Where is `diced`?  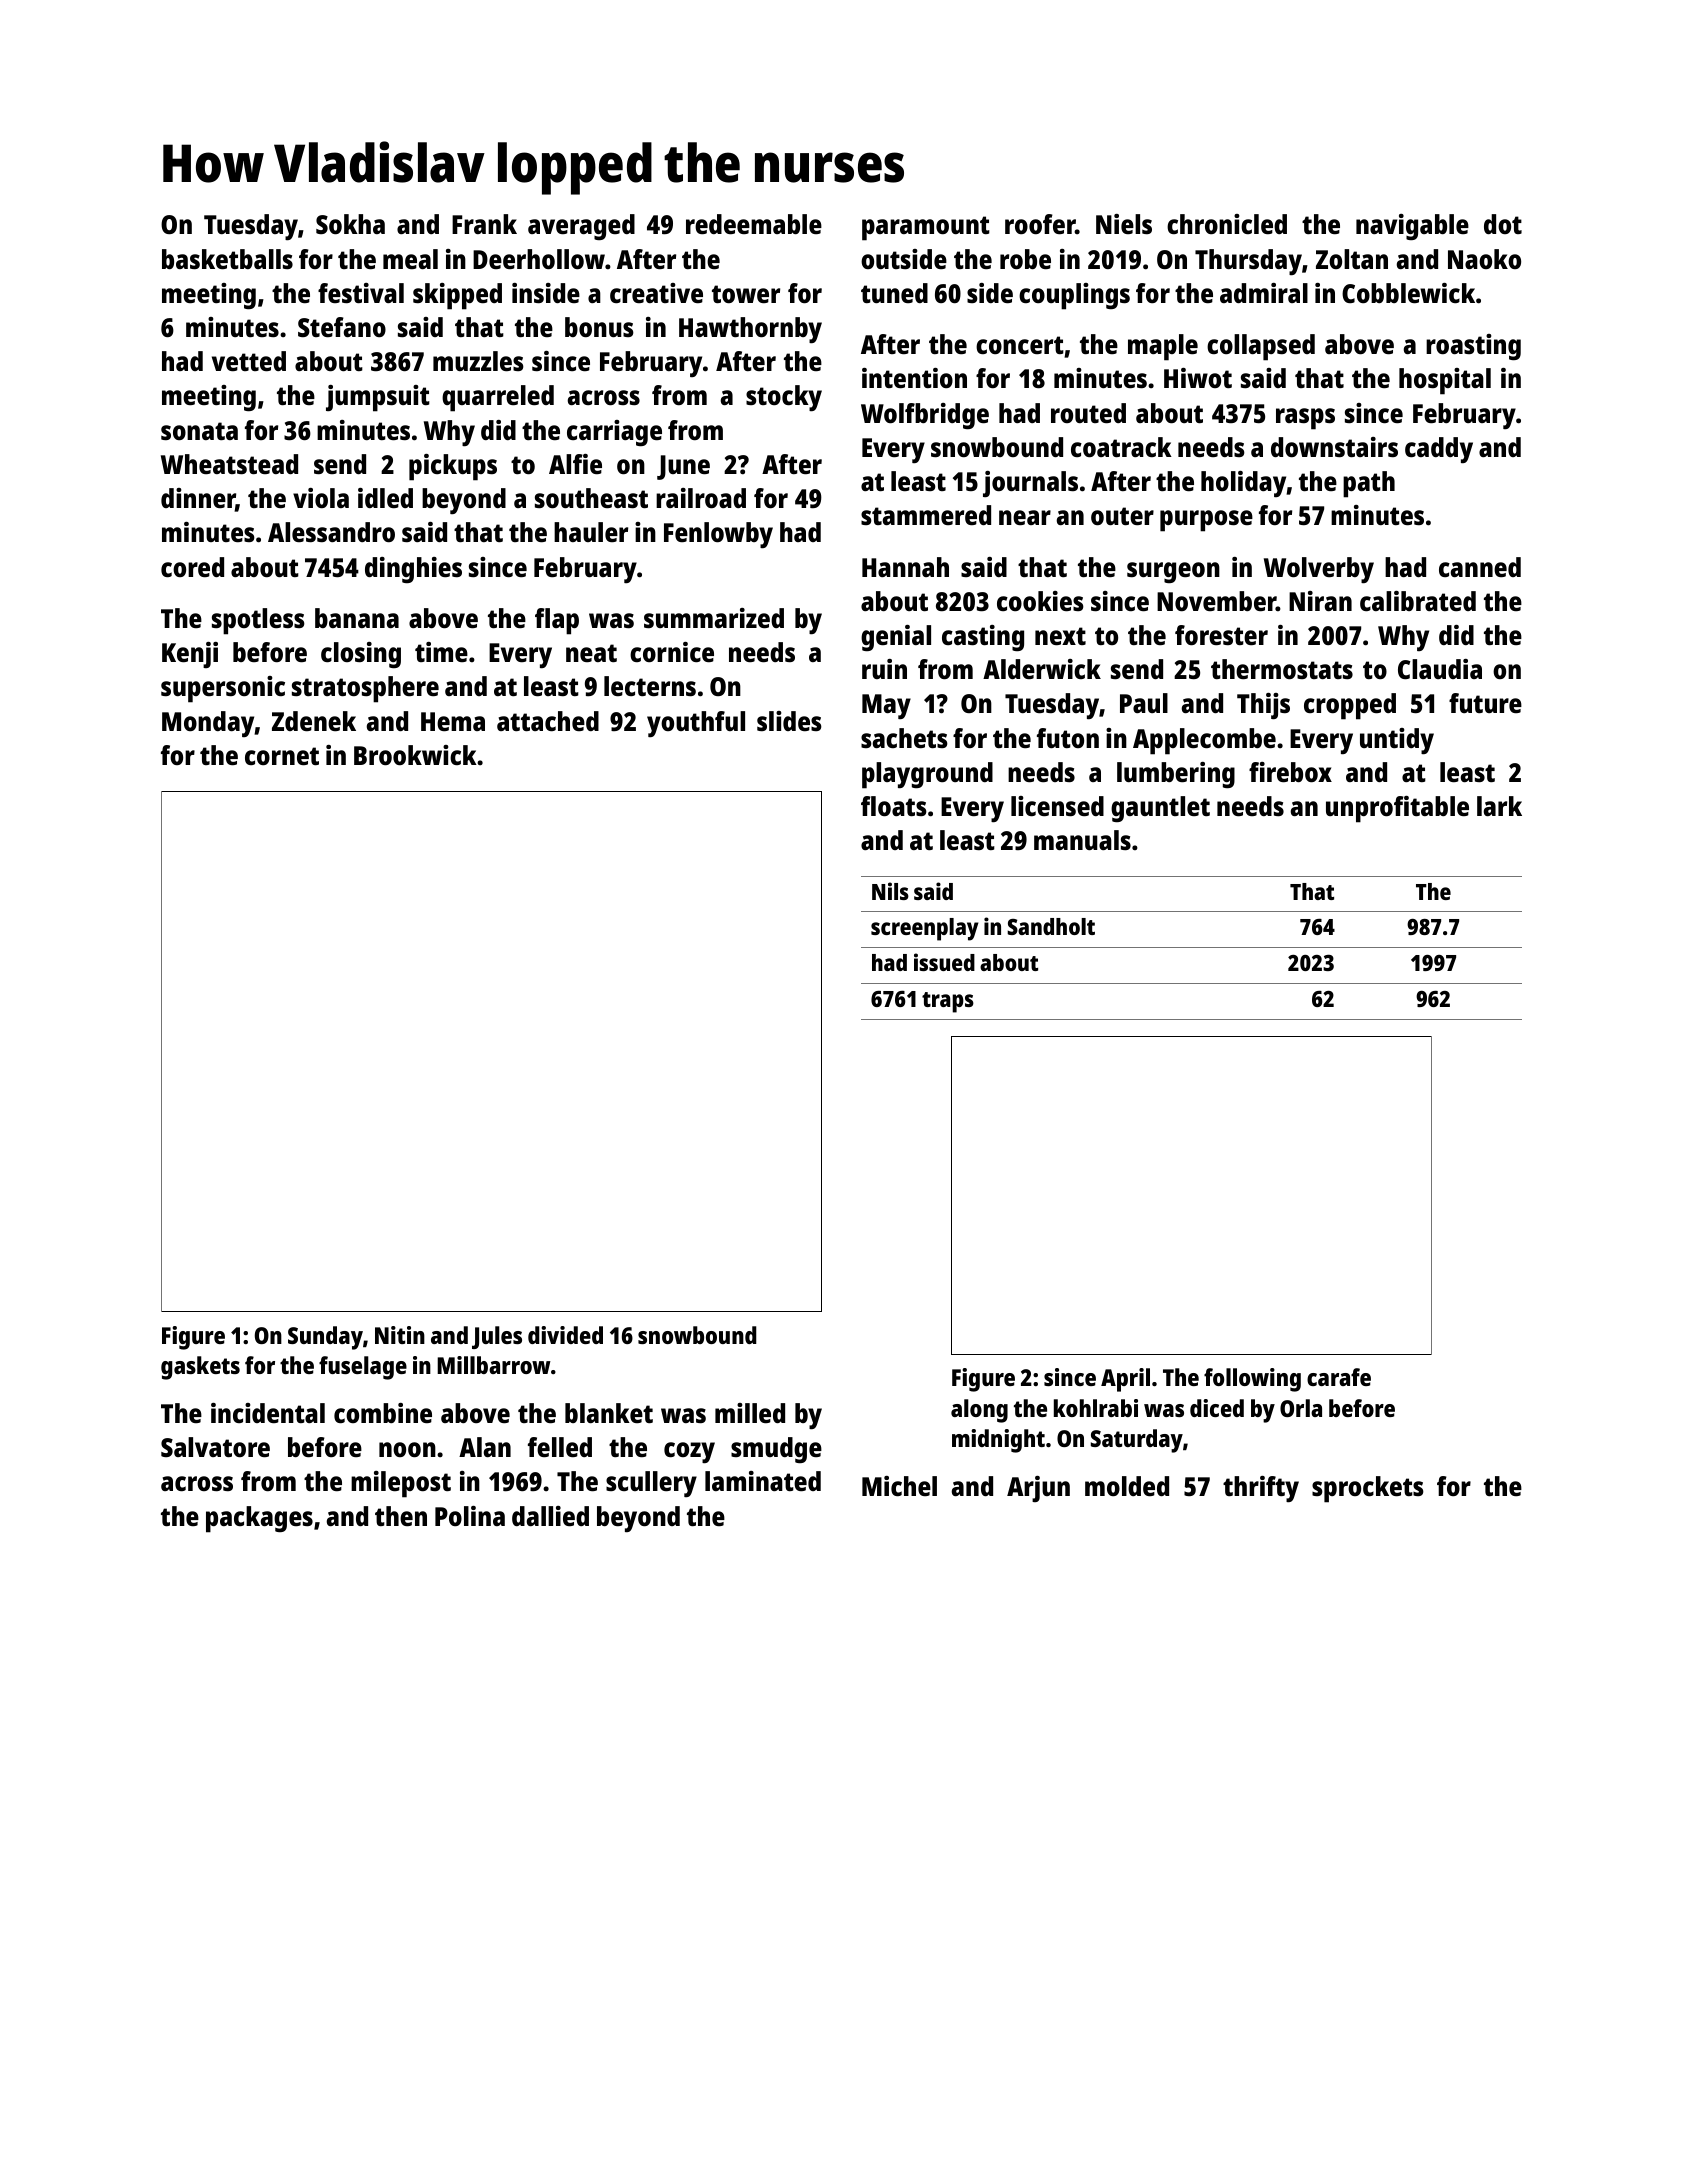
diced is located at coordinates (1217, 1408).
